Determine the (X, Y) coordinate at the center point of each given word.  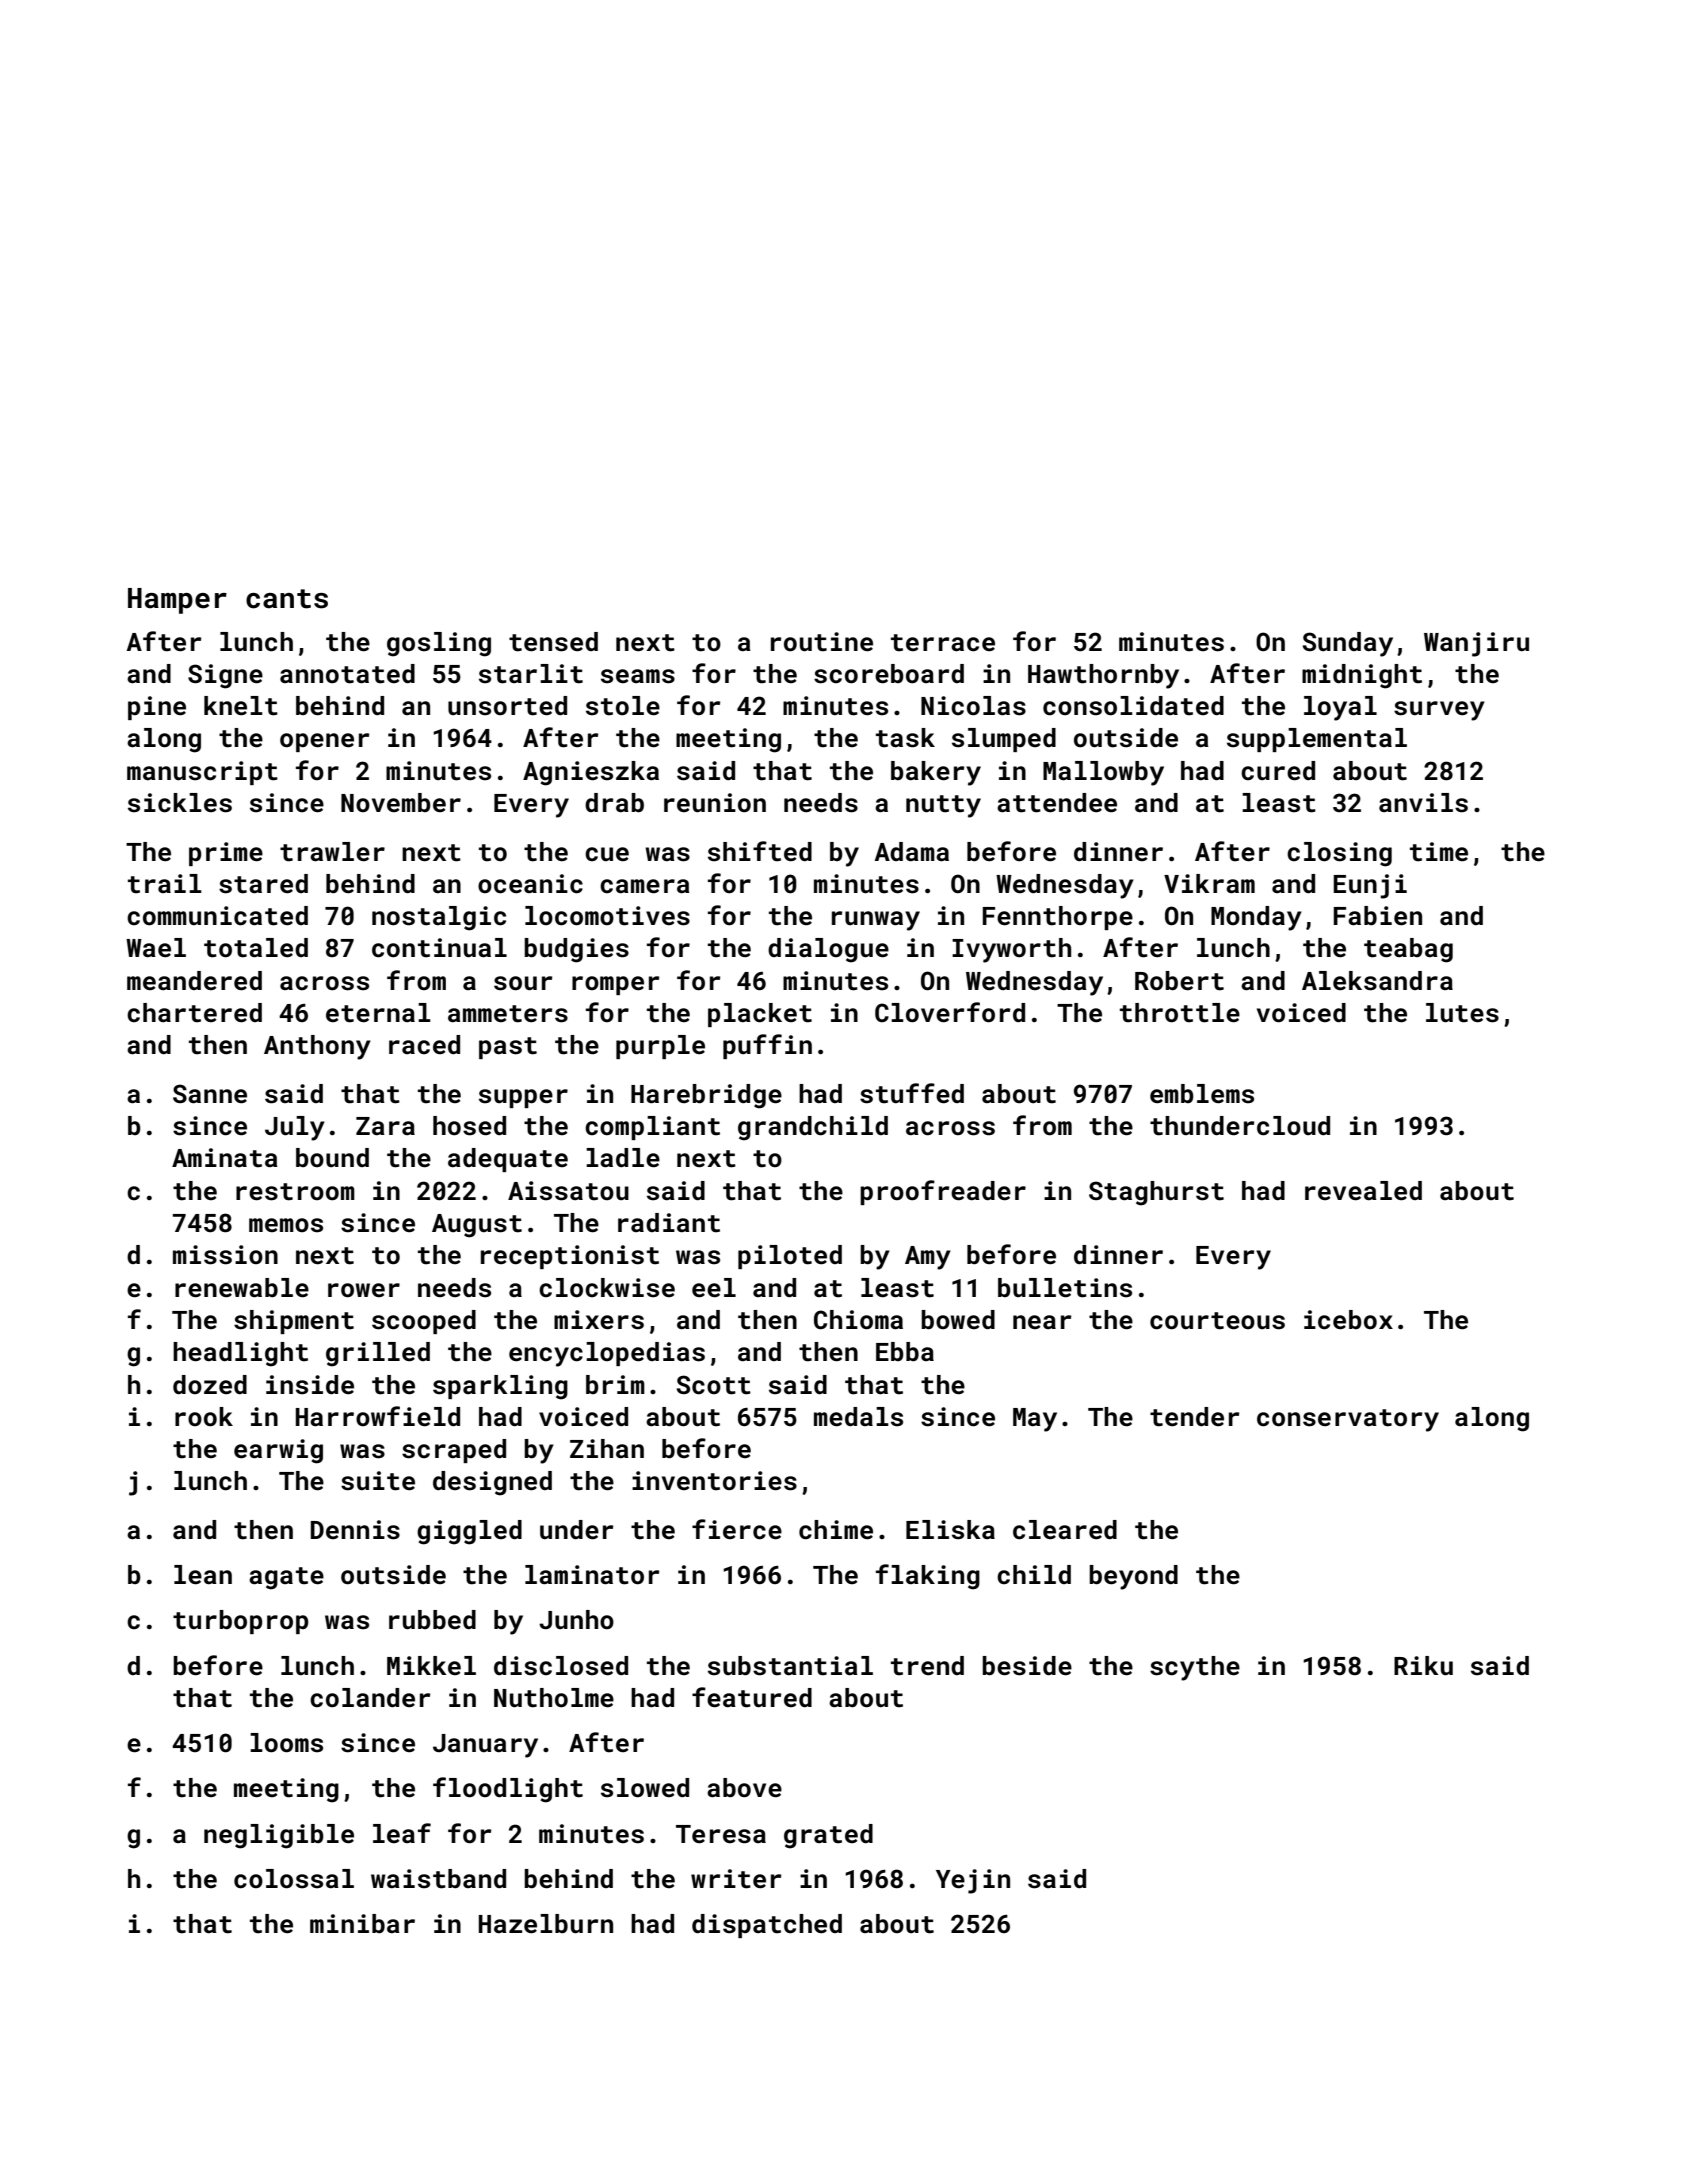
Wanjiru (1476, 644)
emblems (1202, 1094)
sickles (180, 803)
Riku (1423, 1666)
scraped (454, 1451)
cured (1278, 771)
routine (822, 642)
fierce (737, 1529)
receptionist (570, 1257)
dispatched (767, 1926)
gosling (439, 644)
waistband (438, 1879)
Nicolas (973, 706)
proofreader (943, 1192)
